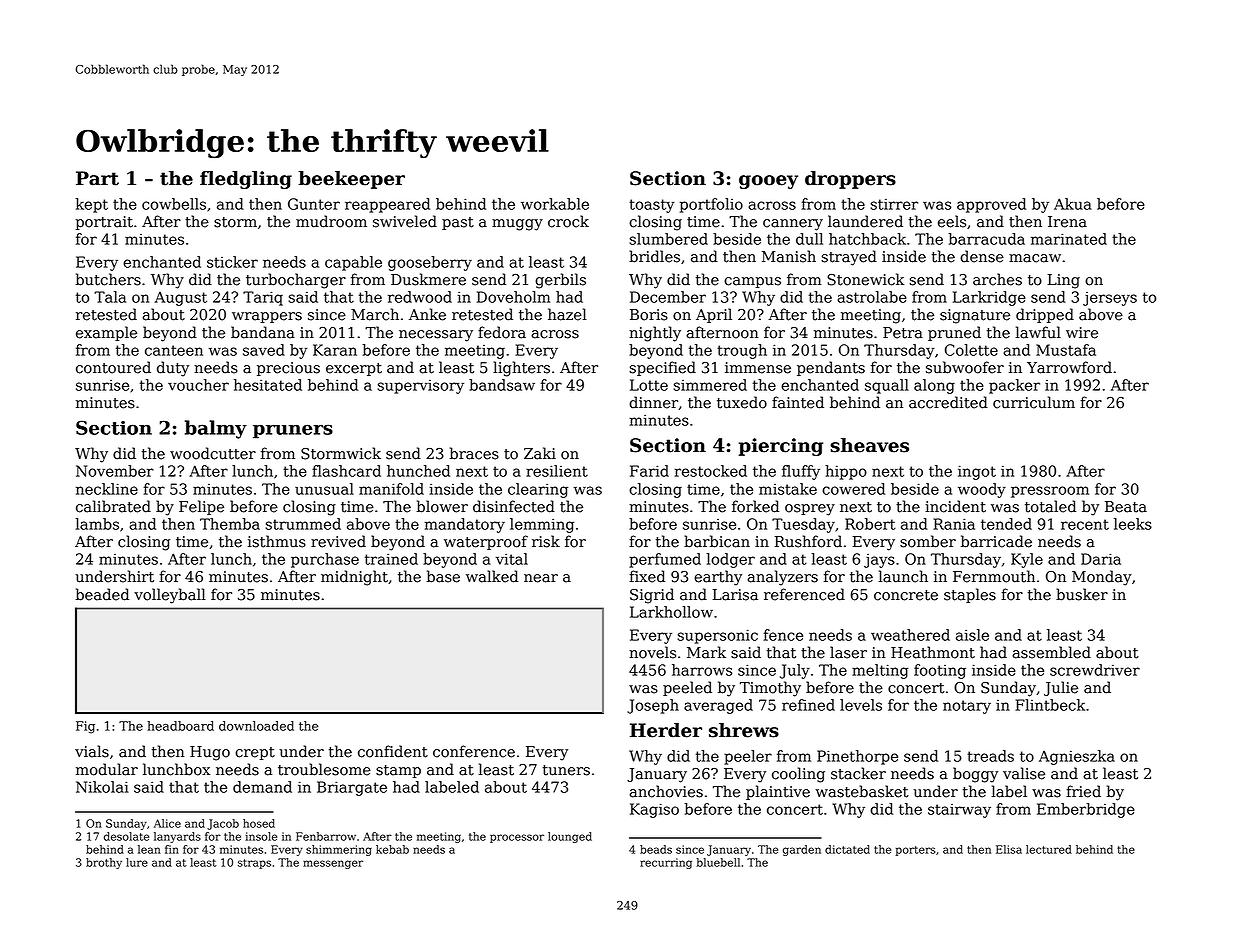  Describe the element at coordinates (656, 849) in the document. I see `beads` at that location.
